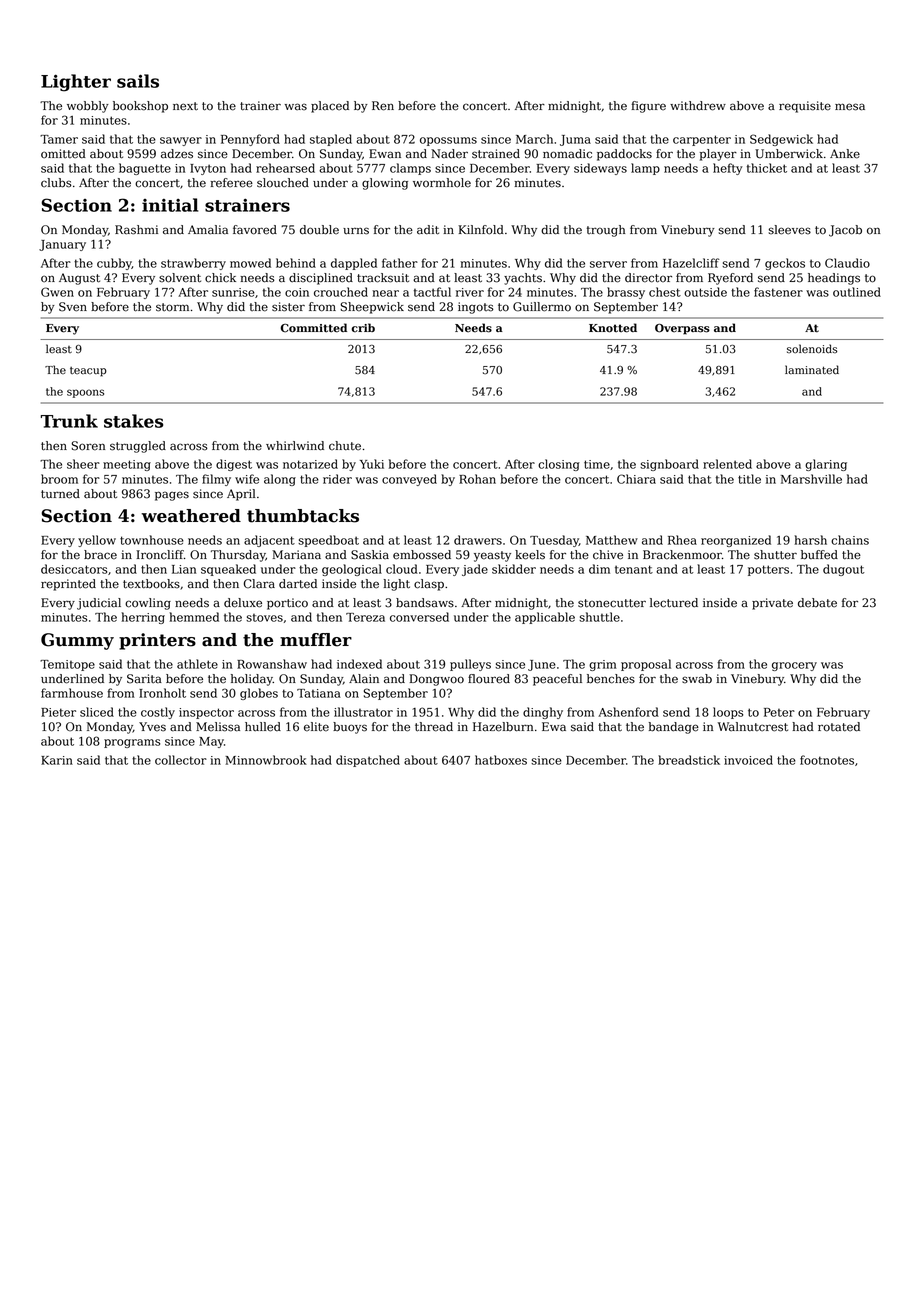  Describe the element at coordinates (181, 760) in the page. I see `collector` at that location.
